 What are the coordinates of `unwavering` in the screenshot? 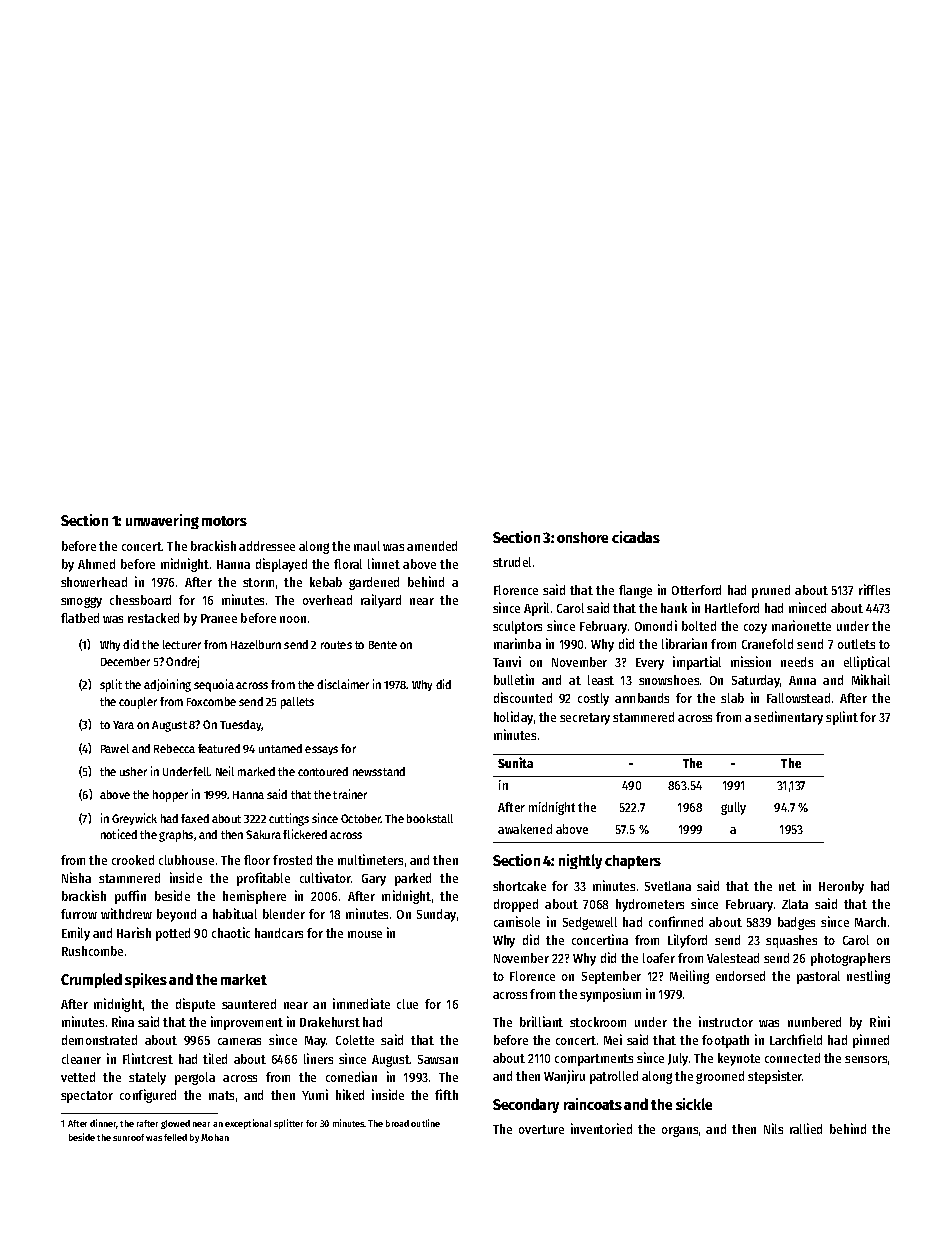 It's located at (162, 521).
